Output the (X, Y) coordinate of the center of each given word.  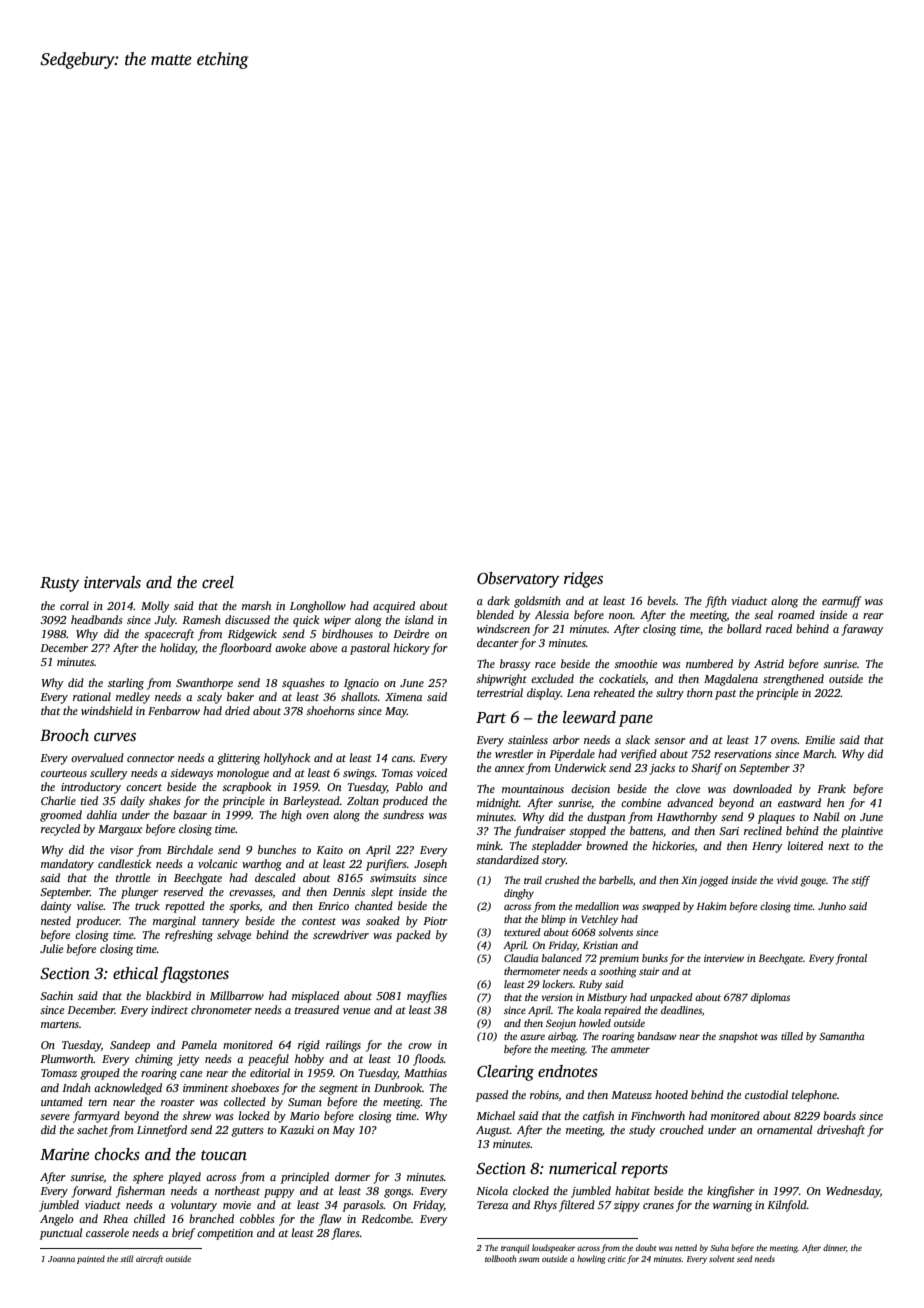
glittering (238, 759)
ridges (583, 580)
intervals (112, 582)
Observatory (518, 580)
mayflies (427, 997)
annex (509, 769)
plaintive (862, 832)
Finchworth (658, 1115)
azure (532, 1037)
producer (98, 922)
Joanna (61, 1259)
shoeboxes (255, 1087)
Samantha (842, 1036)
